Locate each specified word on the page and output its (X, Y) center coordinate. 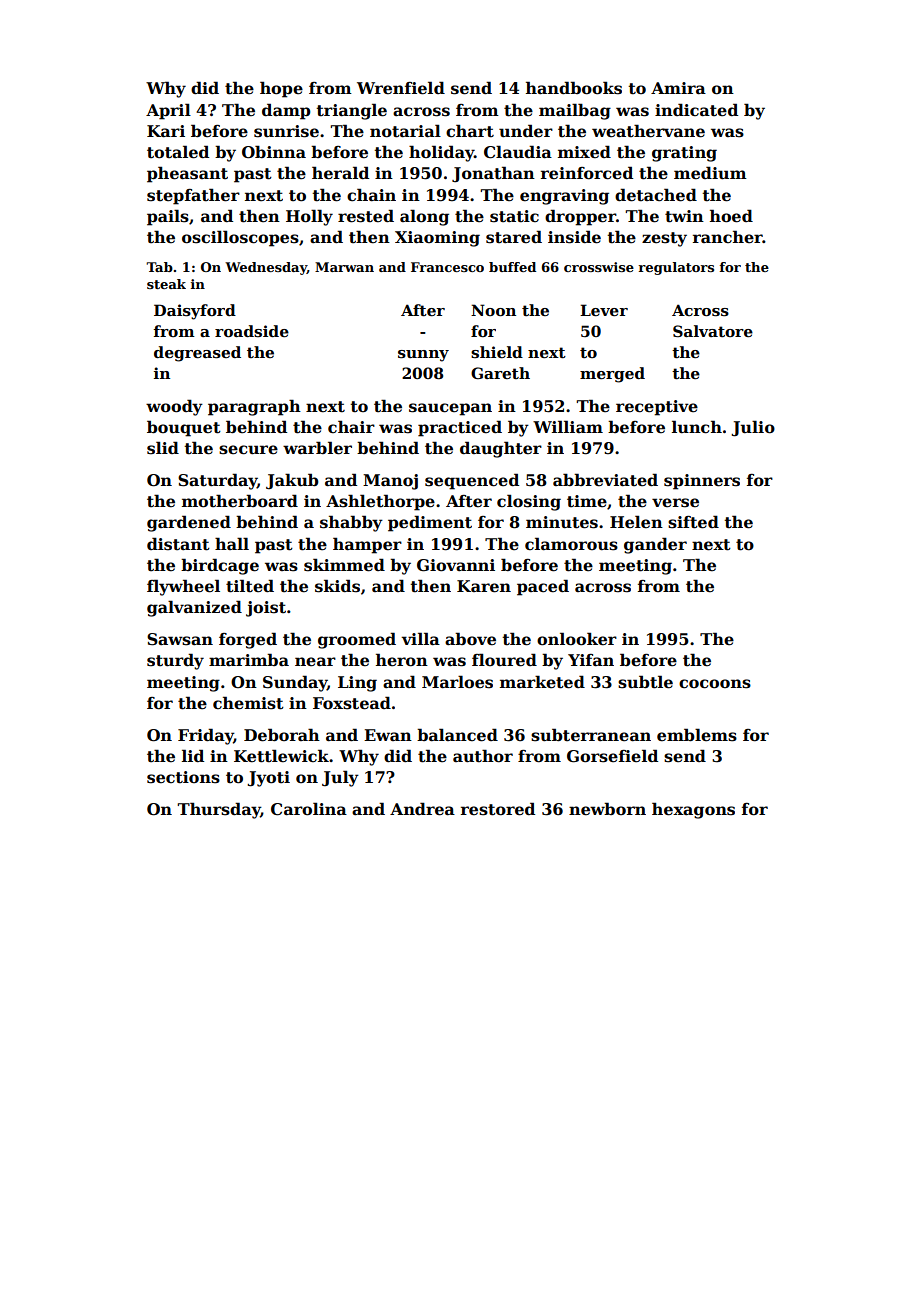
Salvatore (713, 331)
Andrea (422, 809)
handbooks (574, 88)
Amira (678, 88)
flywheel (183, 587)
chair (351, 426)
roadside (252, 331)
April (168, 111)
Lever (604, 310)
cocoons (715, 684)
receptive (657, 408)
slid (163, 448)
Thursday (219, 810)
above (470, 639)
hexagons (693, 810)
